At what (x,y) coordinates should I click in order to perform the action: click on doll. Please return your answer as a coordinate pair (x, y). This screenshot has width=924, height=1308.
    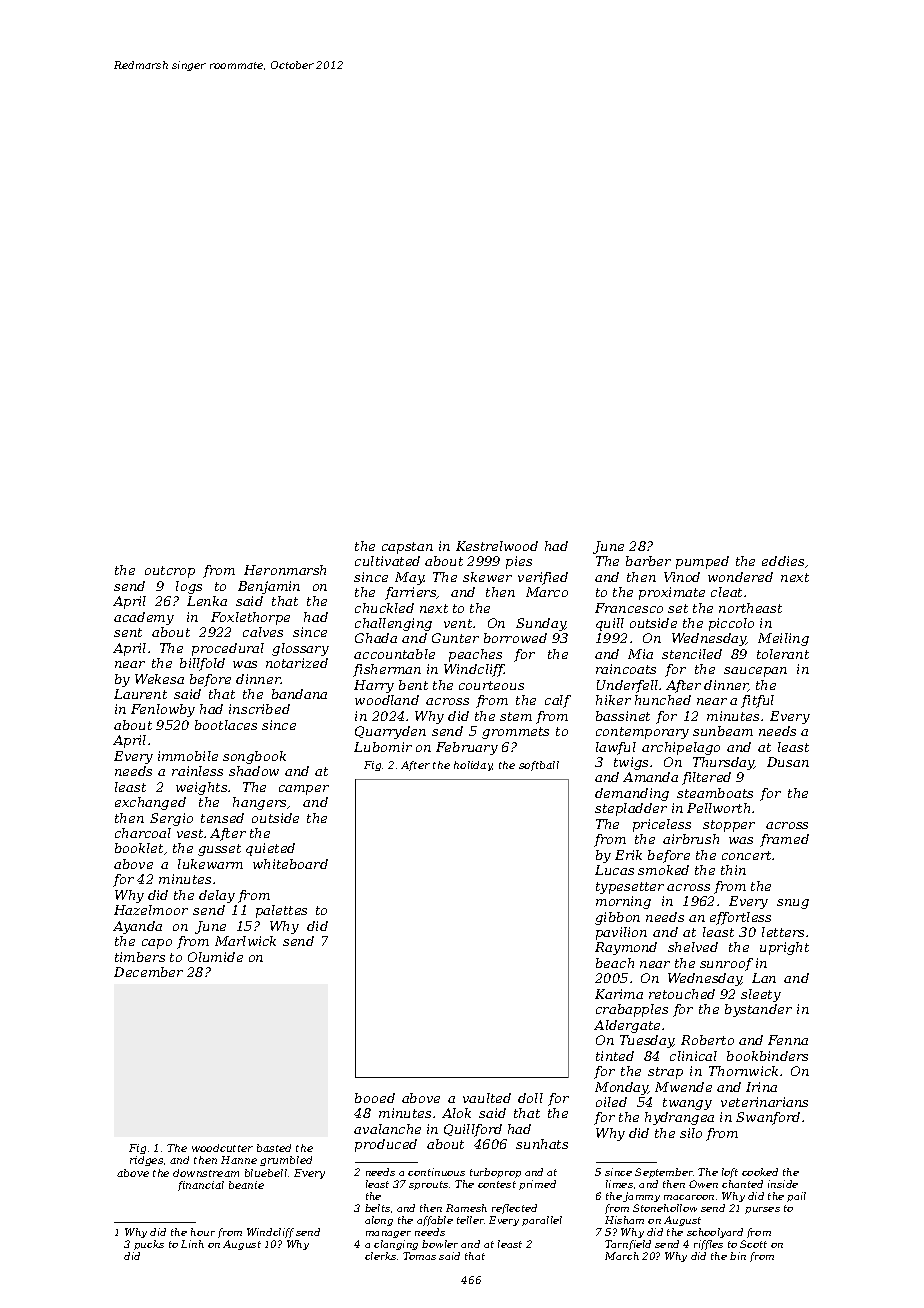
    Looking at the image, I should click on (530, 1098).
